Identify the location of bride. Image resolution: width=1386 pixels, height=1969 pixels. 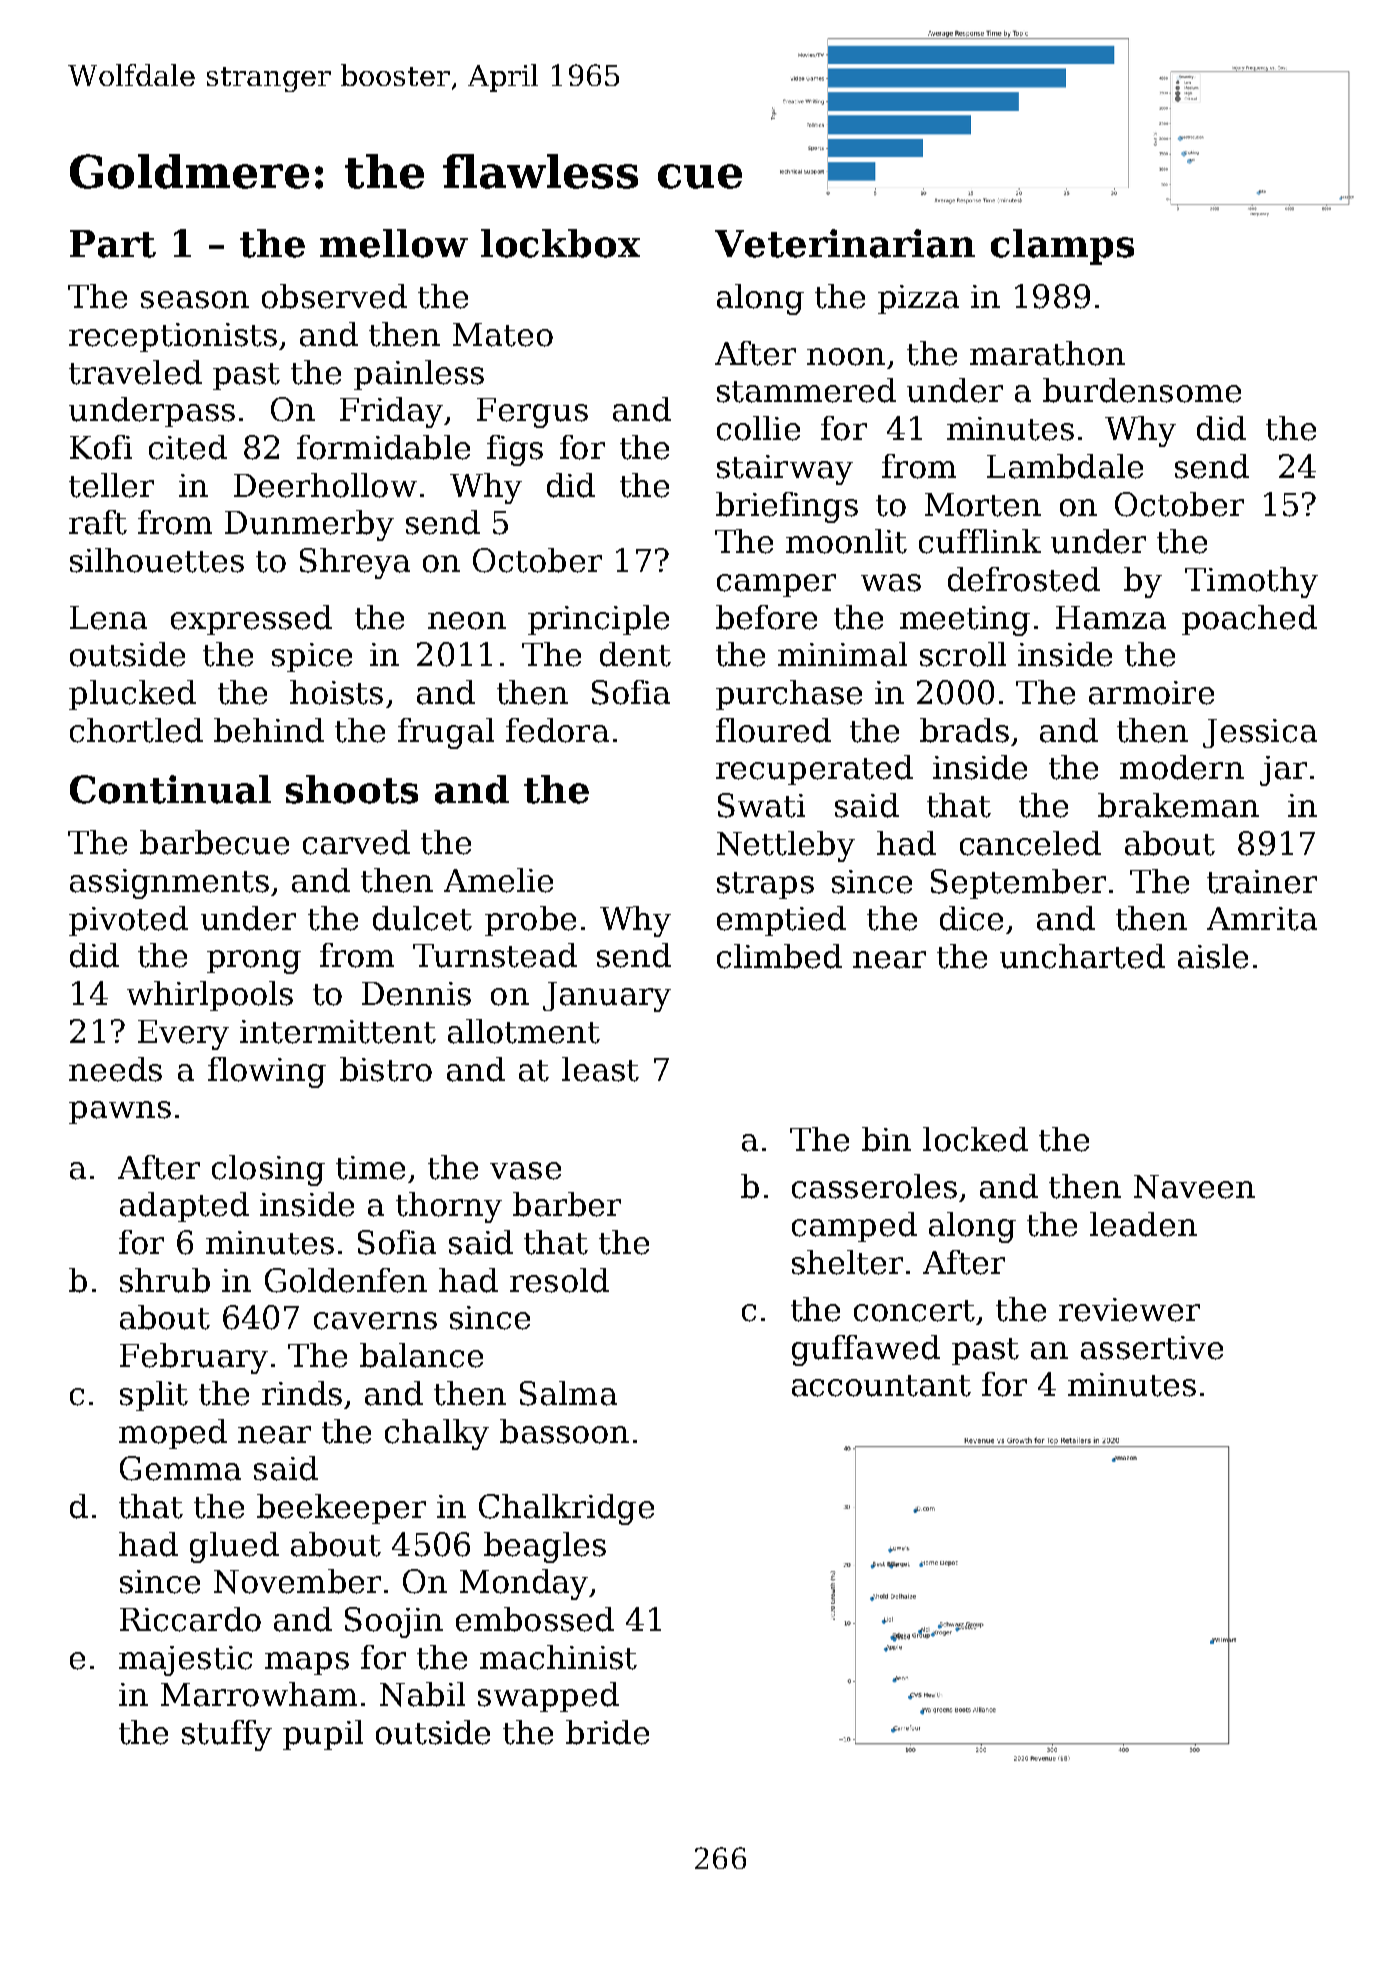
(607, 1732).
